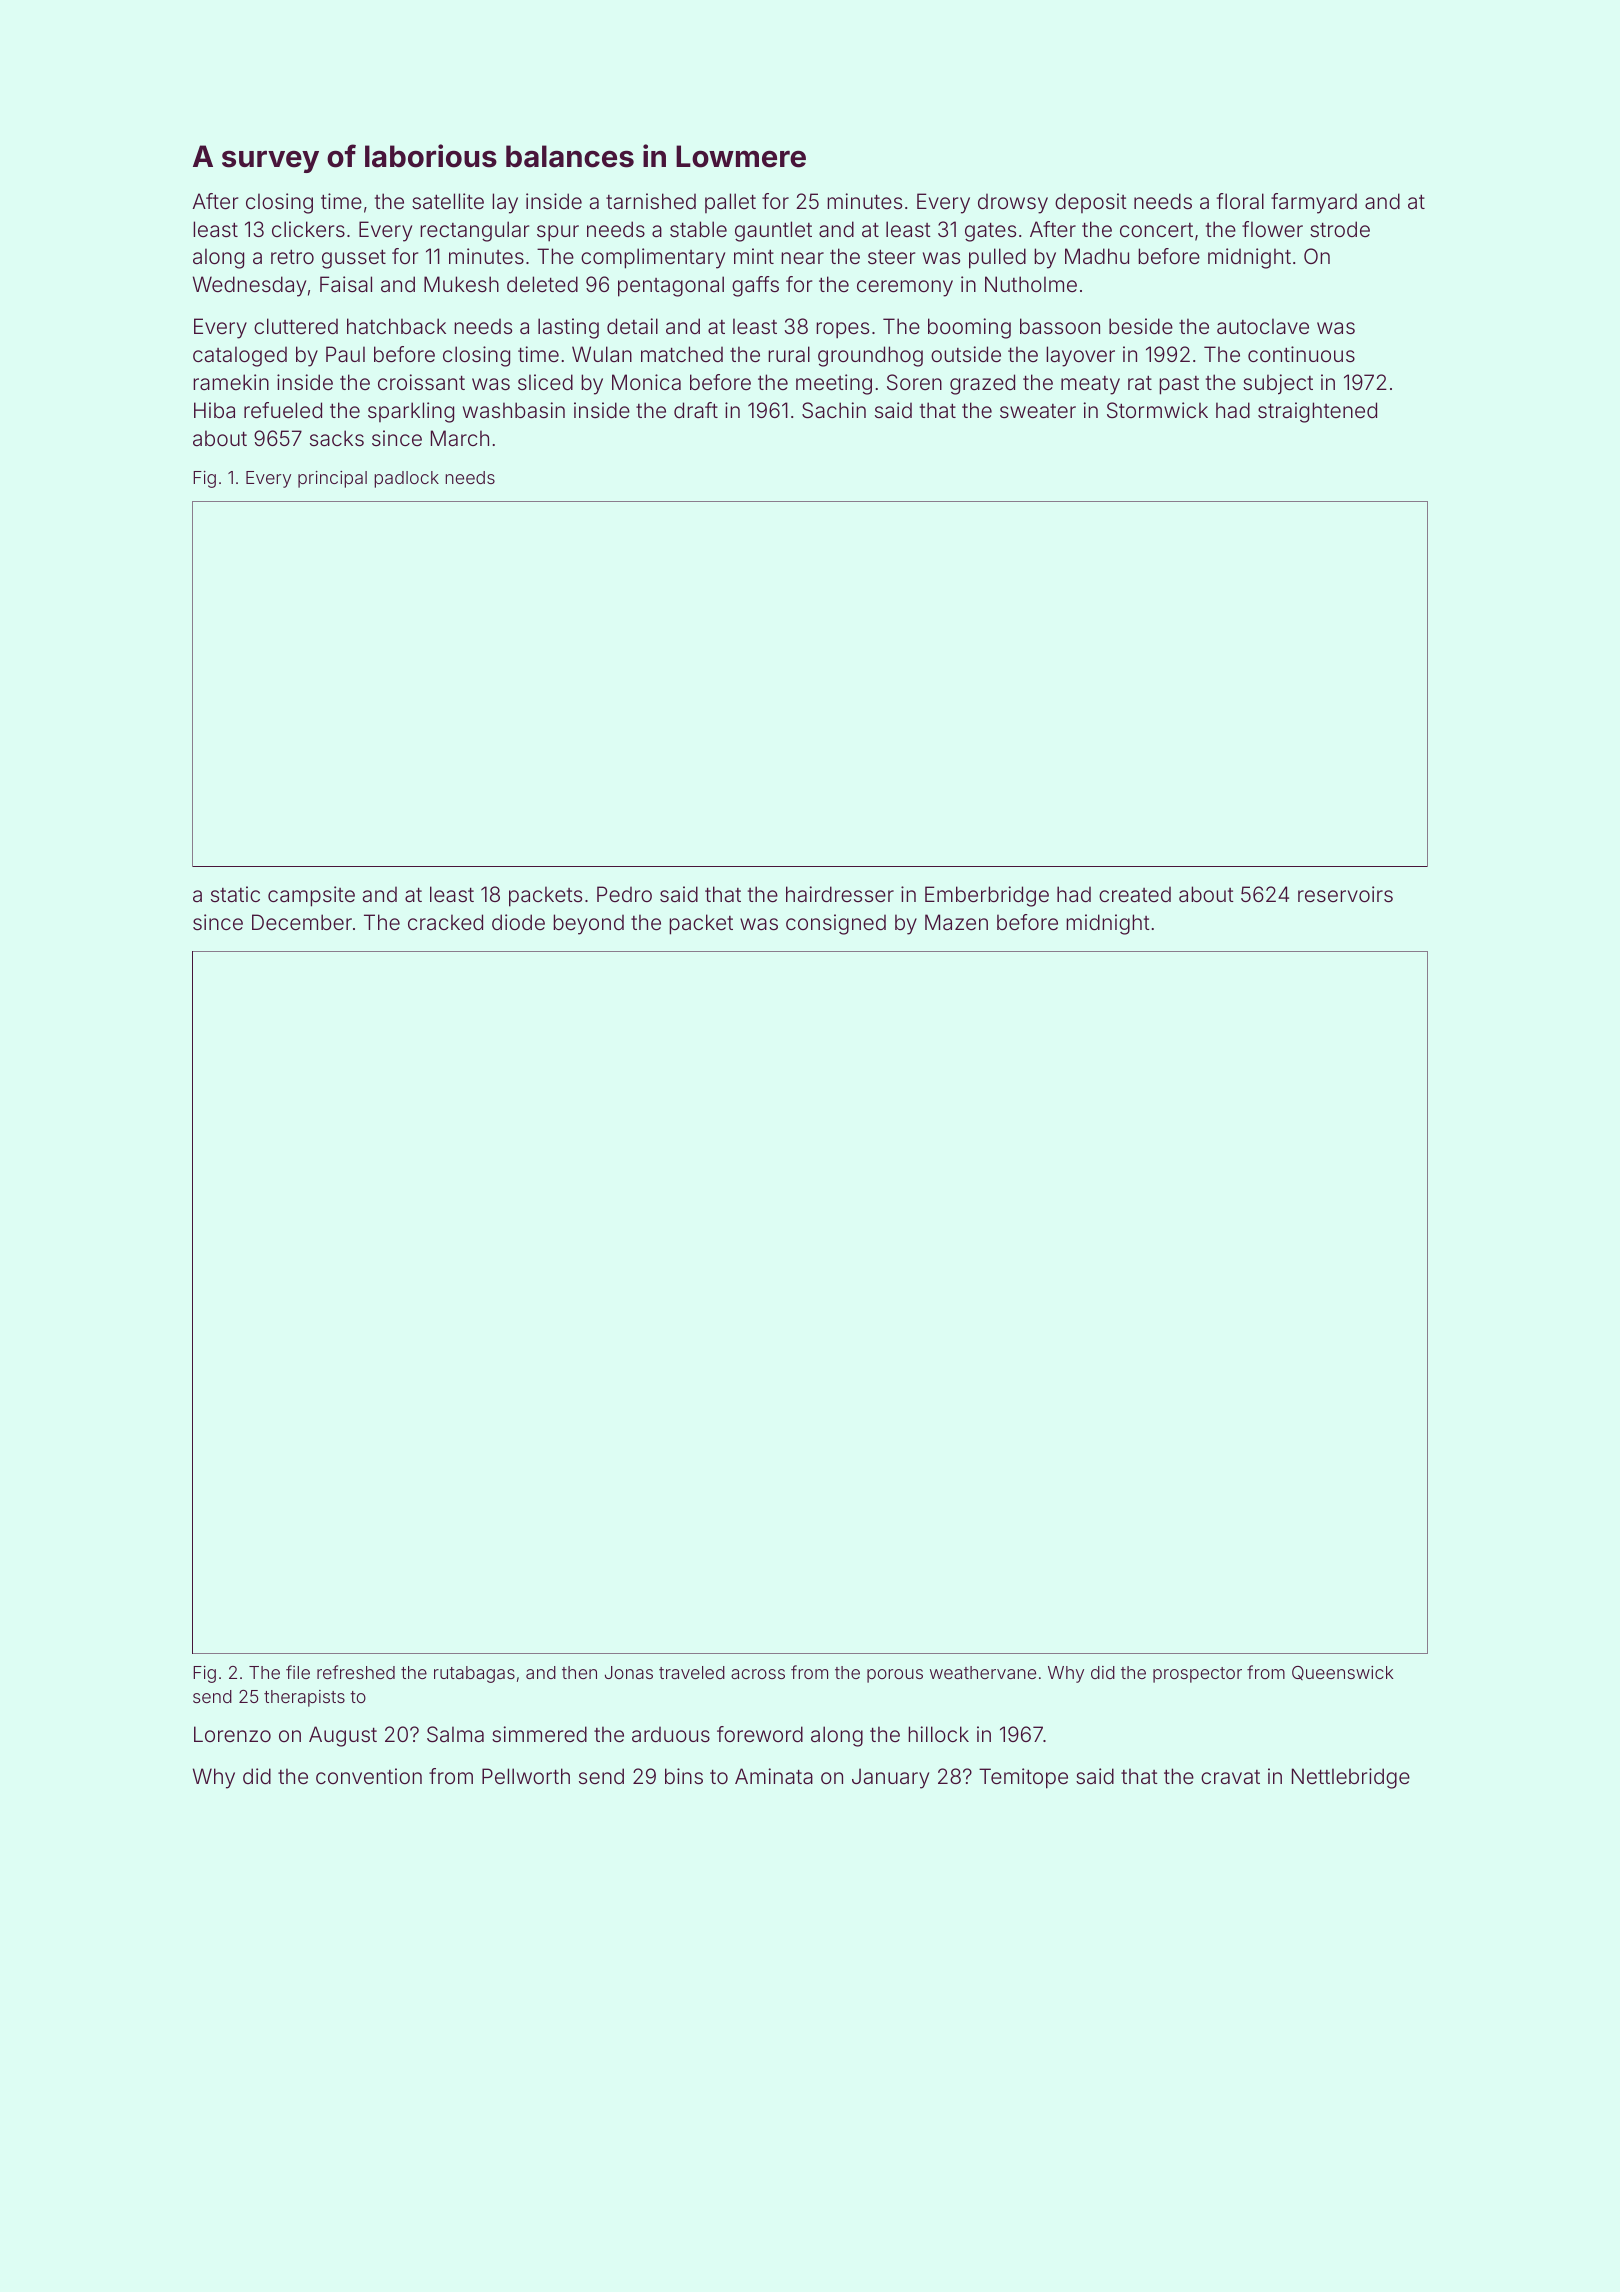  What do you see at coordinates (983, 1672) in the screenshot?
I see `weathervane` at bounding box center [983, 1672].
